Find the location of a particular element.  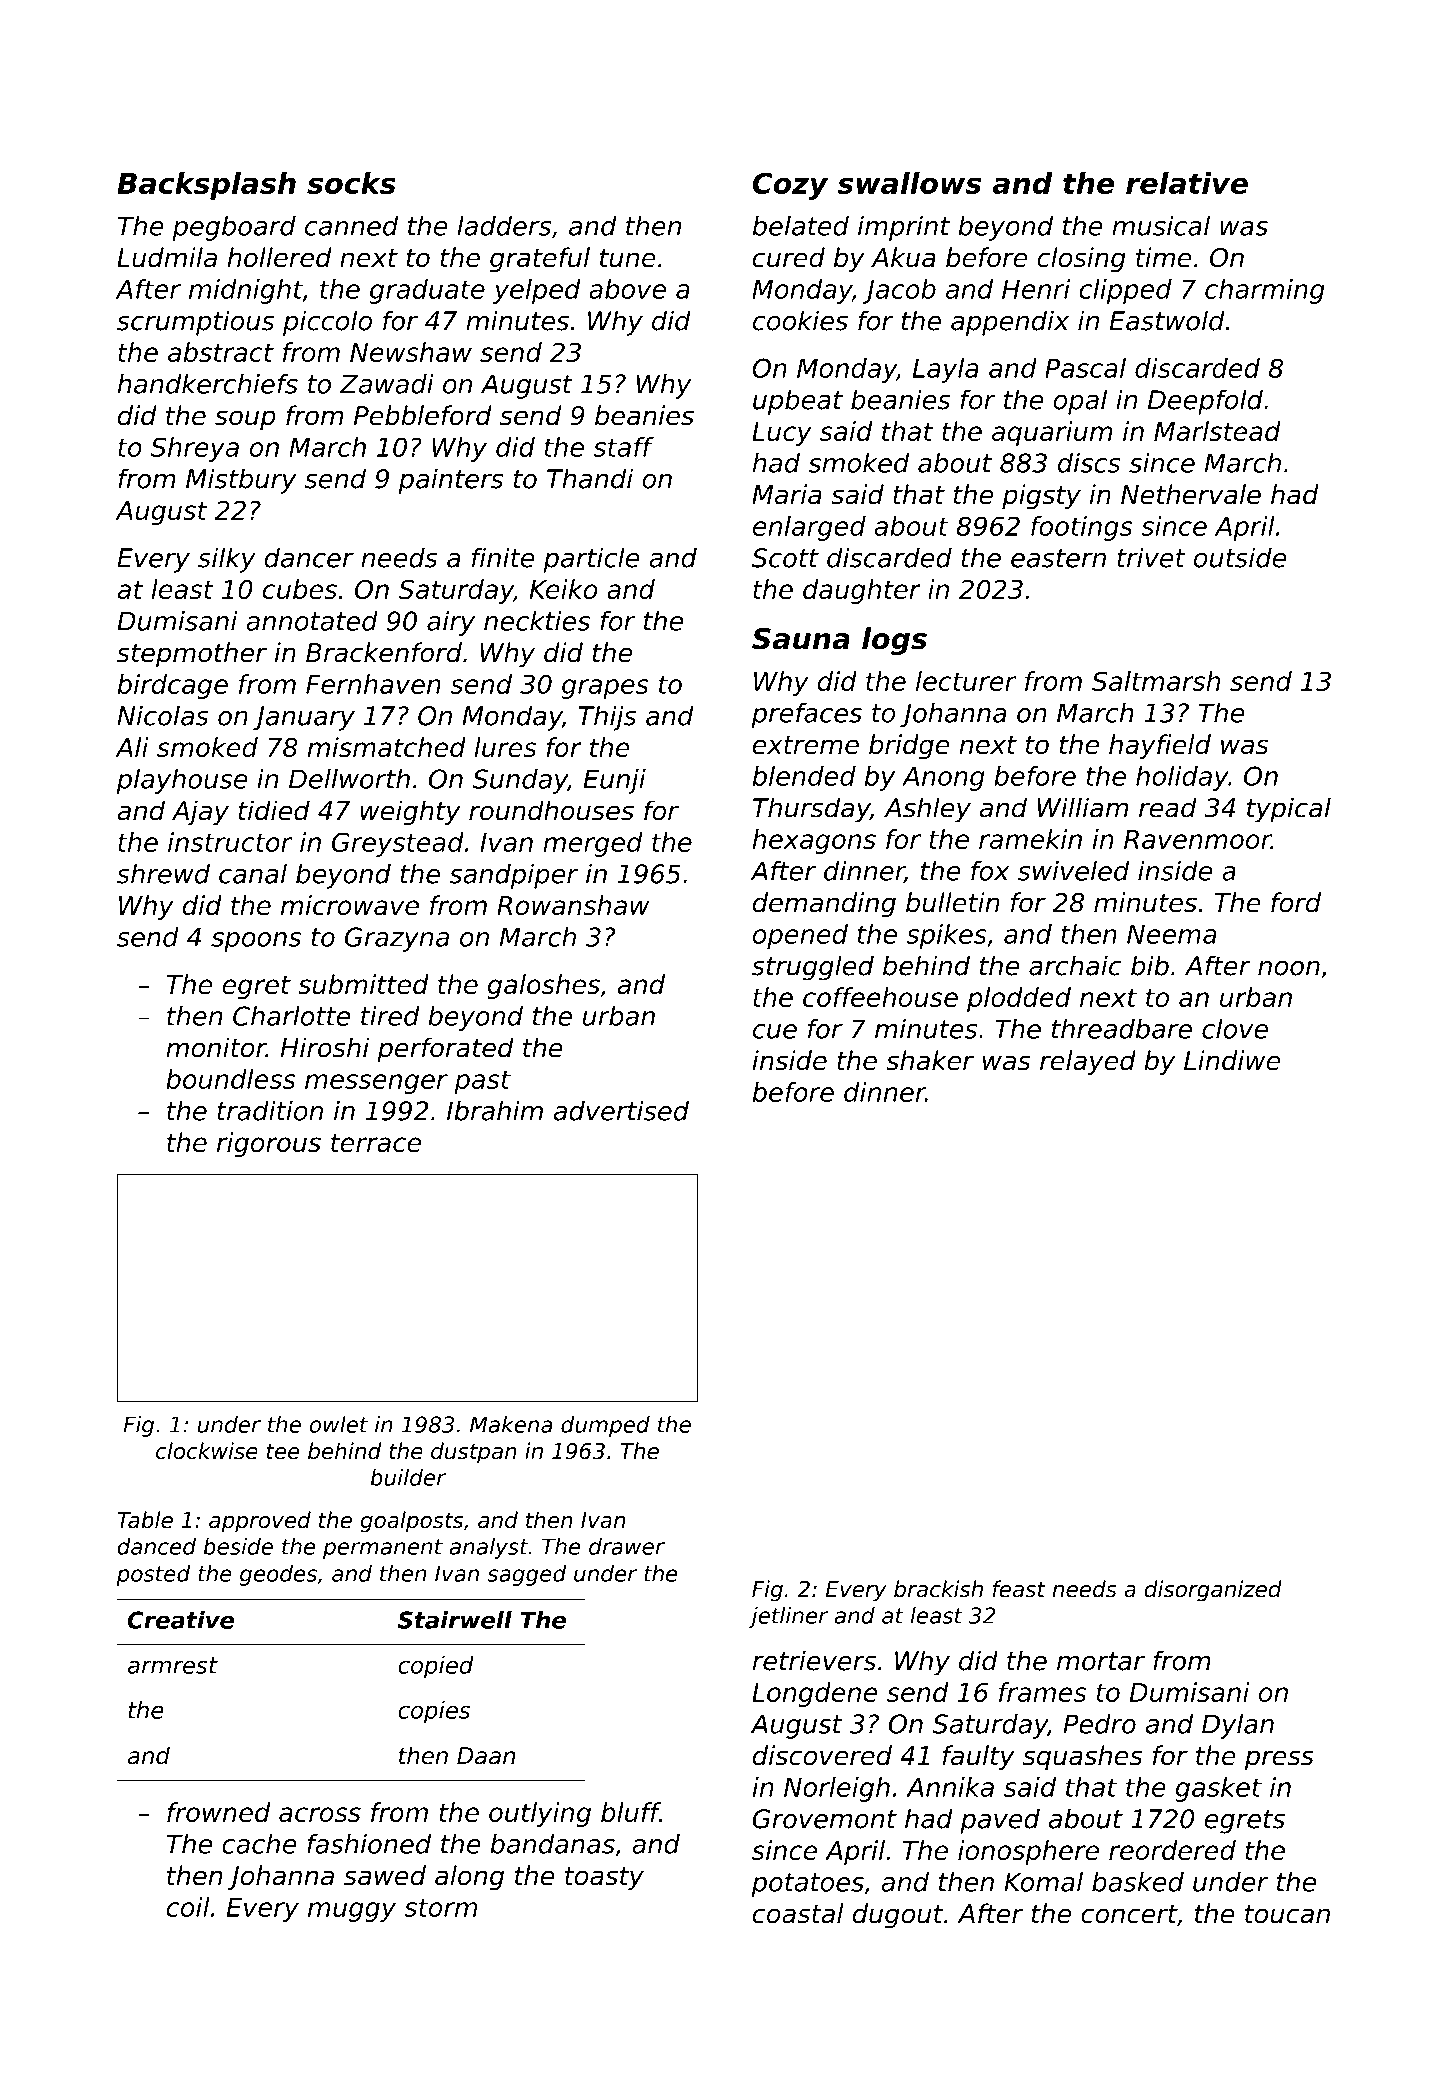

dugout is located at coordinates (898, 1916).
